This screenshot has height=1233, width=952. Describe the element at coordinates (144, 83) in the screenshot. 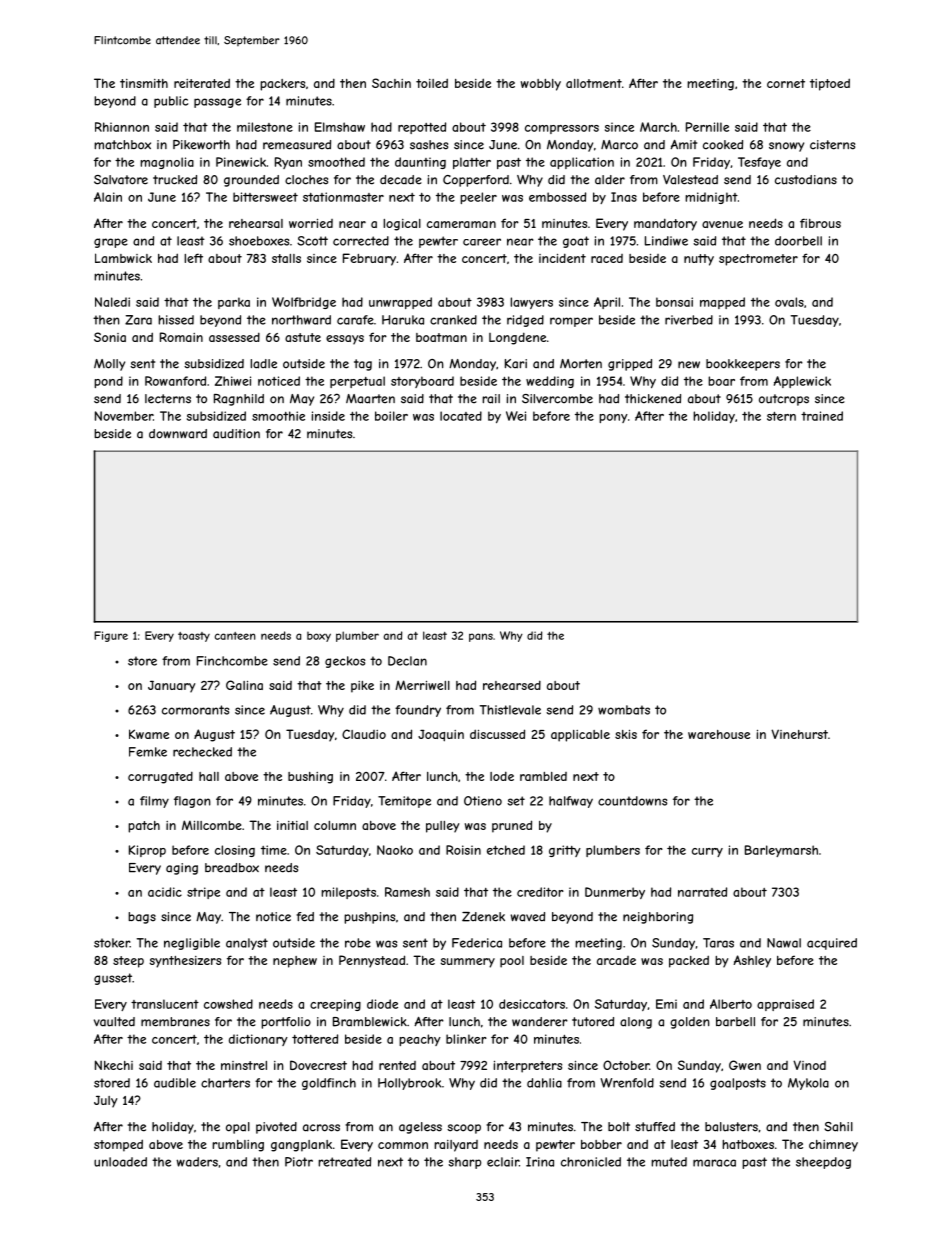

I see `tinsmith` at that location.
